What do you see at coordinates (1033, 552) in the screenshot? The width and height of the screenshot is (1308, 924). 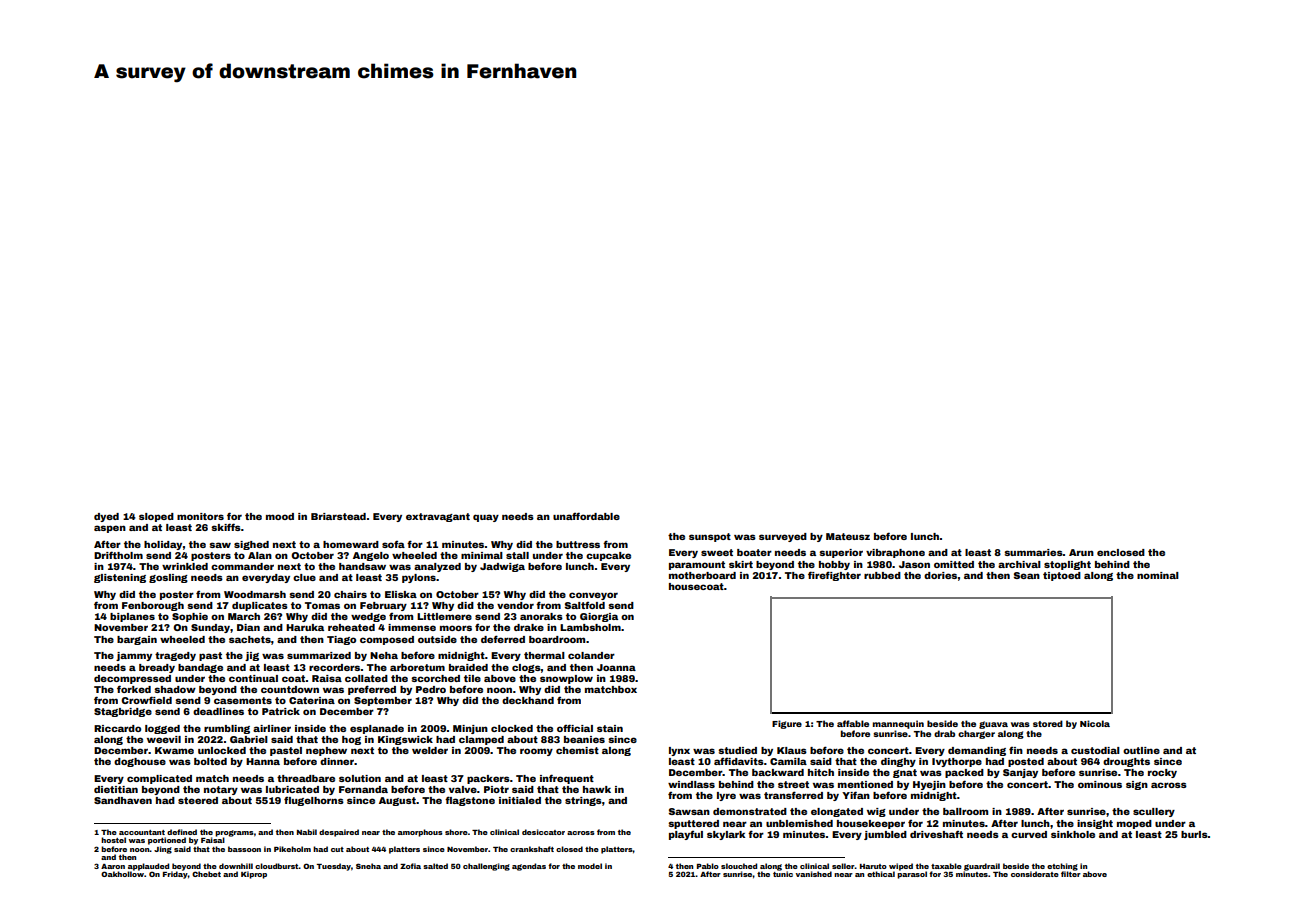 I see `summaries` at bounding box center [1033, 552].
